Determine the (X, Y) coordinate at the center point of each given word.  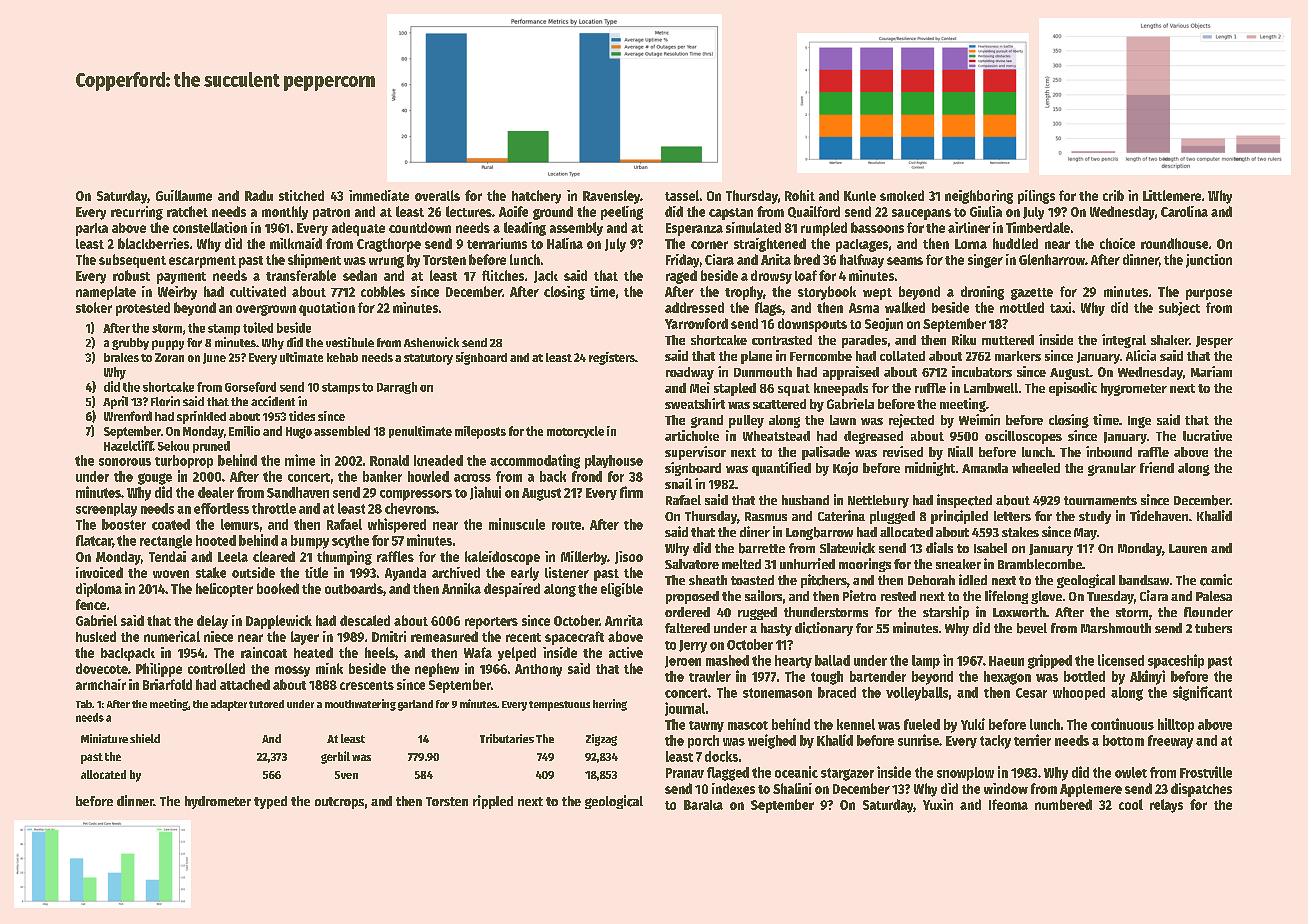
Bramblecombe (1040, 564)
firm (631, 492)
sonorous (125, 462)
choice (1117, 243)
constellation (210, 227)
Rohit (800, 195)
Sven (346, 775)
